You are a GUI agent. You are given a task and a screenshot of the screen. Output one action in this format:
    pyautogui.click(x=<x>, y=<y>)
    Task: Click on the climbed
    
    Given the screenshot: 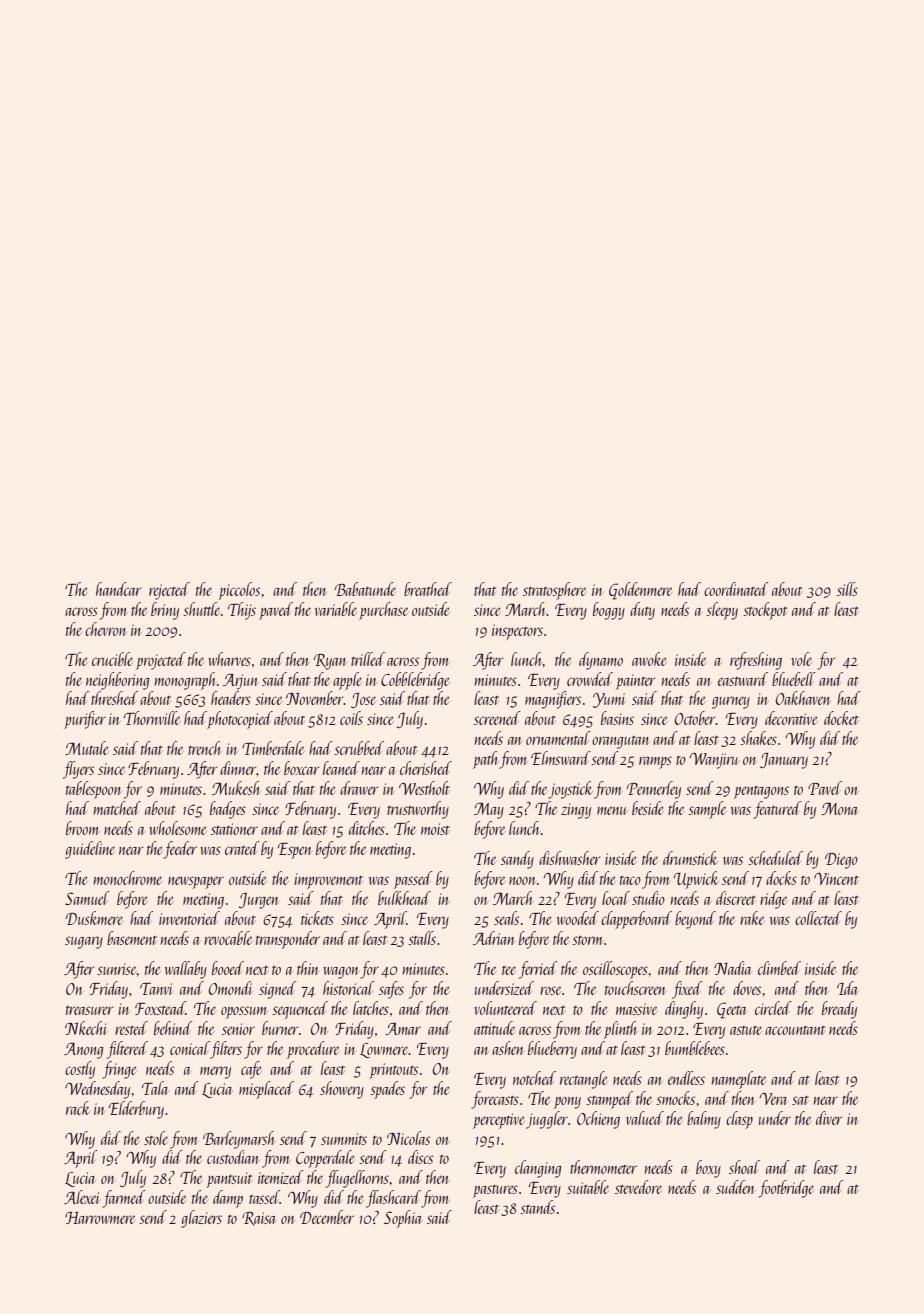 What is the action you would take?
    pyautogui.click(x=779, y=968)
